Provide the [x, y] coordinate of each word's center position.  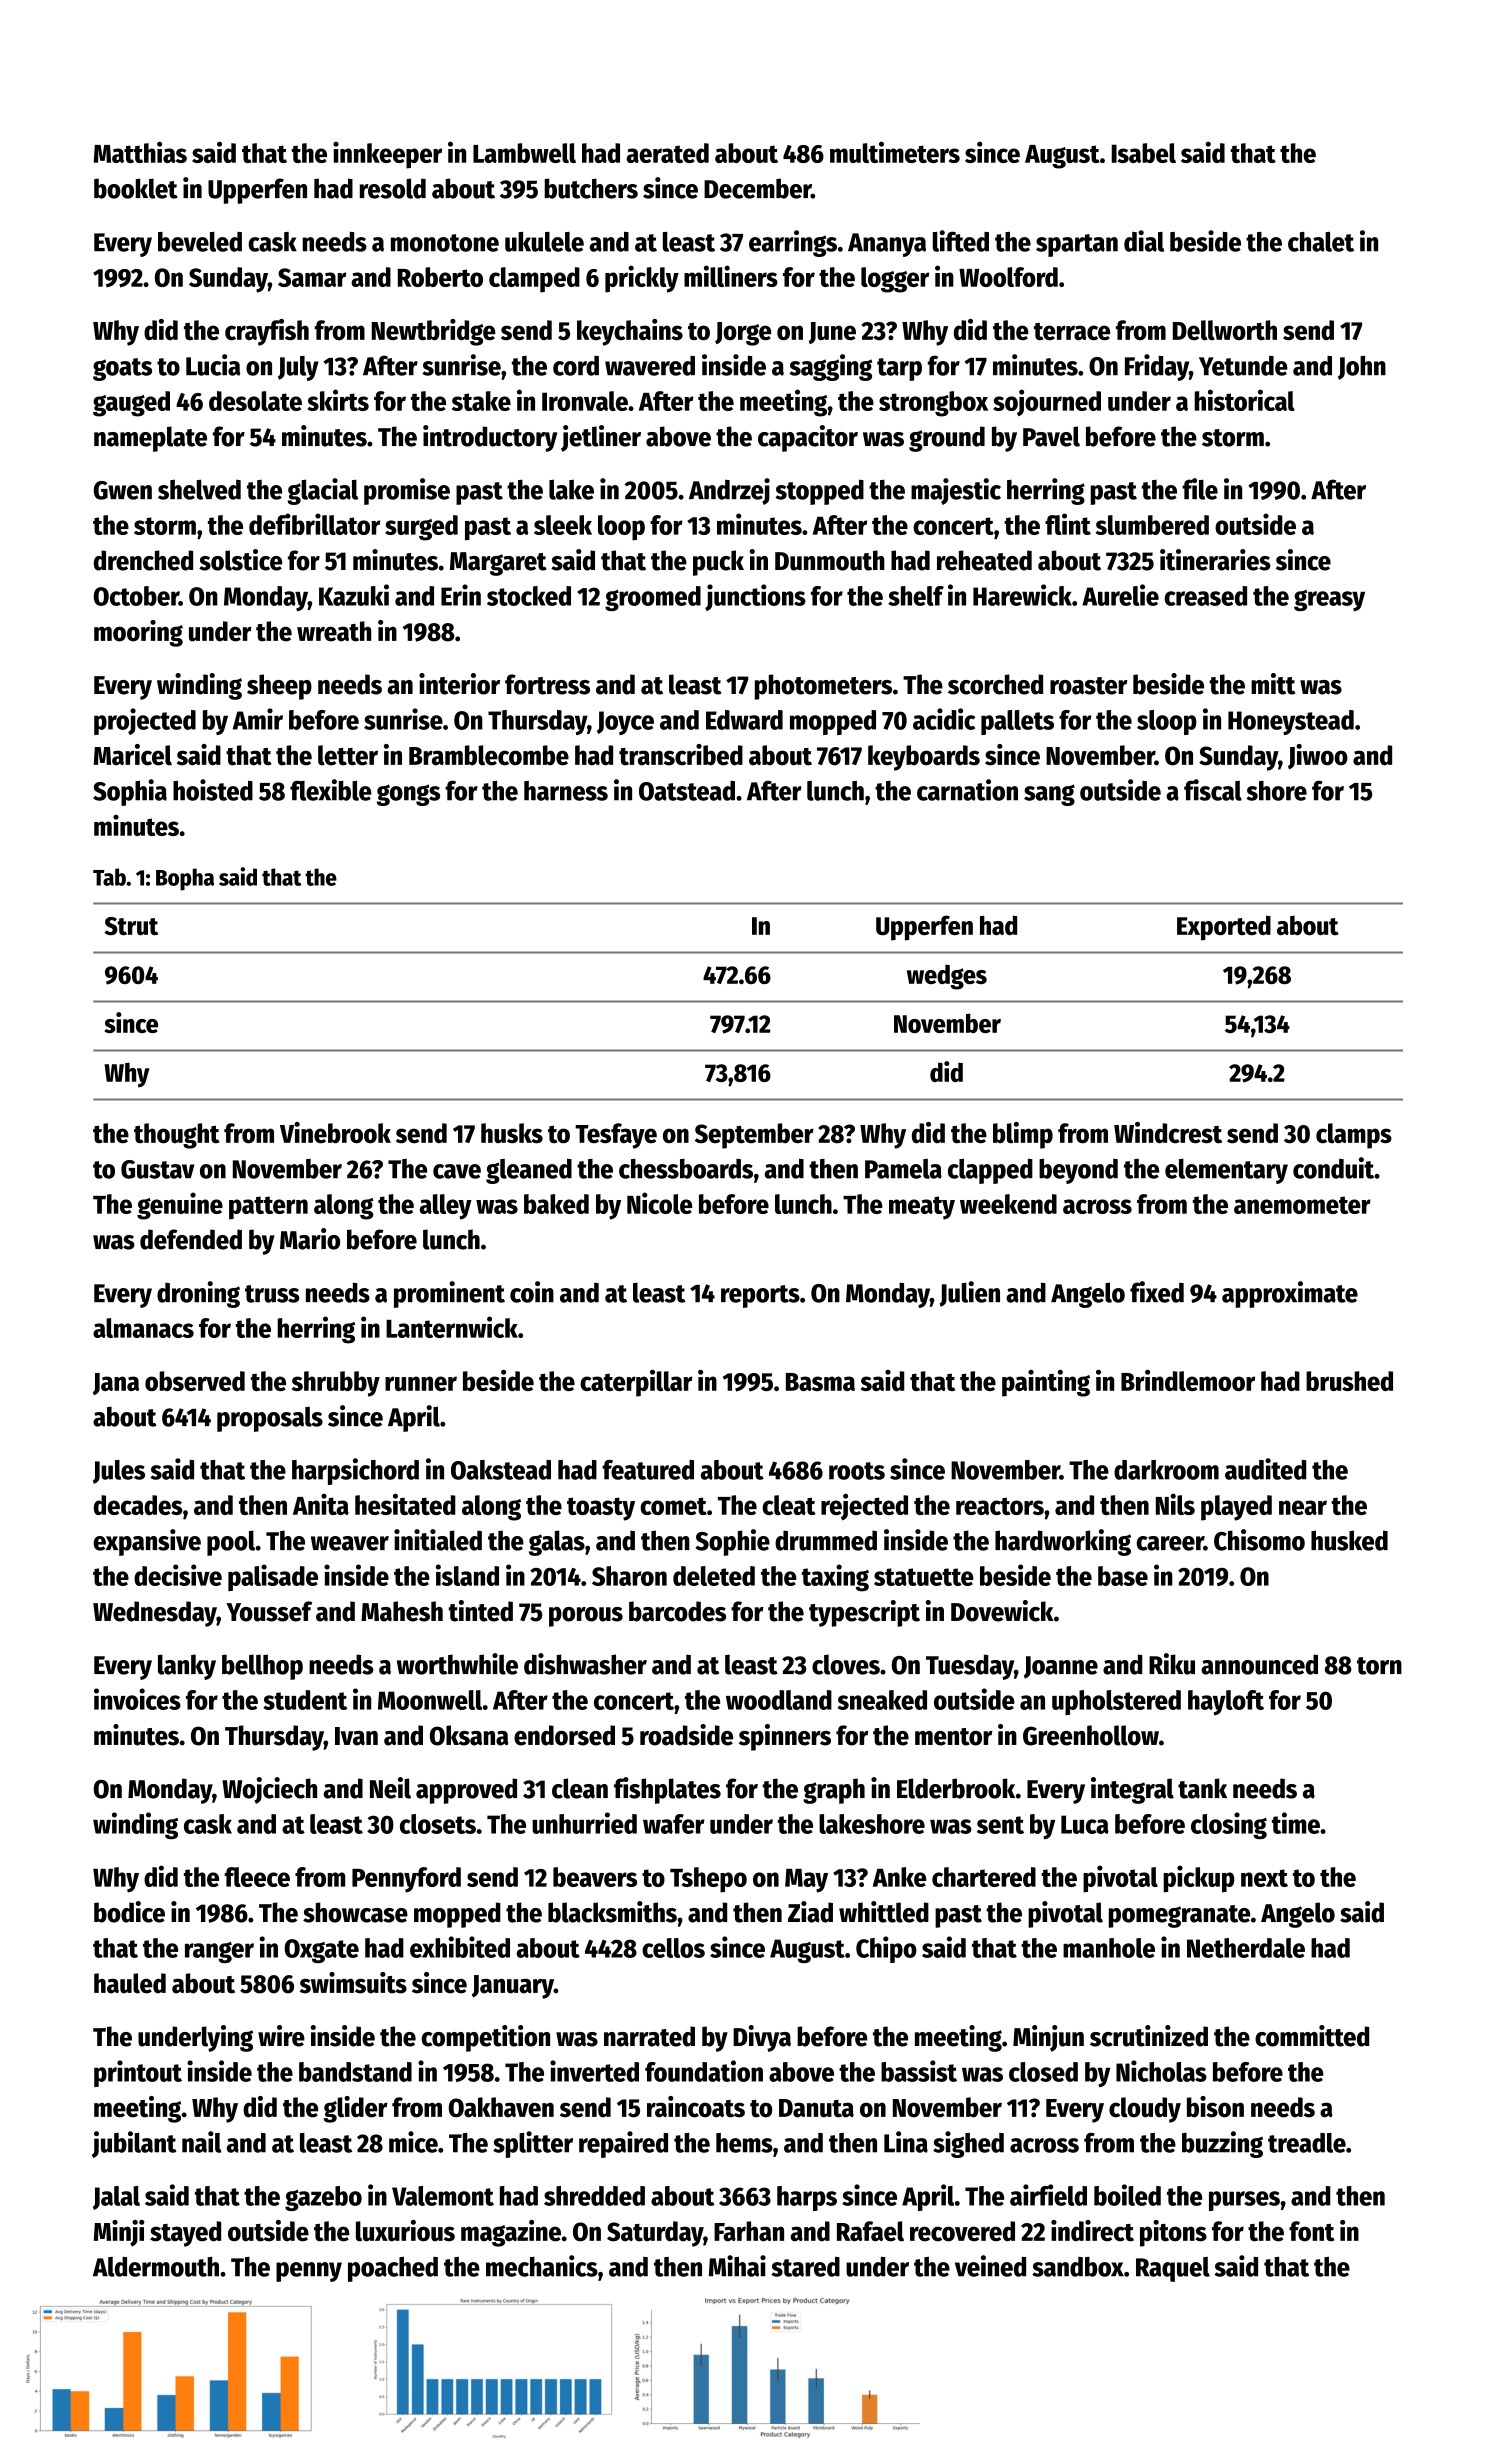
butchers [591, 188]
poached [393, 2269]
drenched [143, 560]
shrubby [336, 1384]
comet [673, 1506]
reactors [1000, 1506]
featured [648, 1470]
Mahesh [402, 1611]
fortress [547, 684]
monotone [445, 243]
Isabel [1143, 153]
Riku [1172, 1664]
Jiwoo [1318, 756]
